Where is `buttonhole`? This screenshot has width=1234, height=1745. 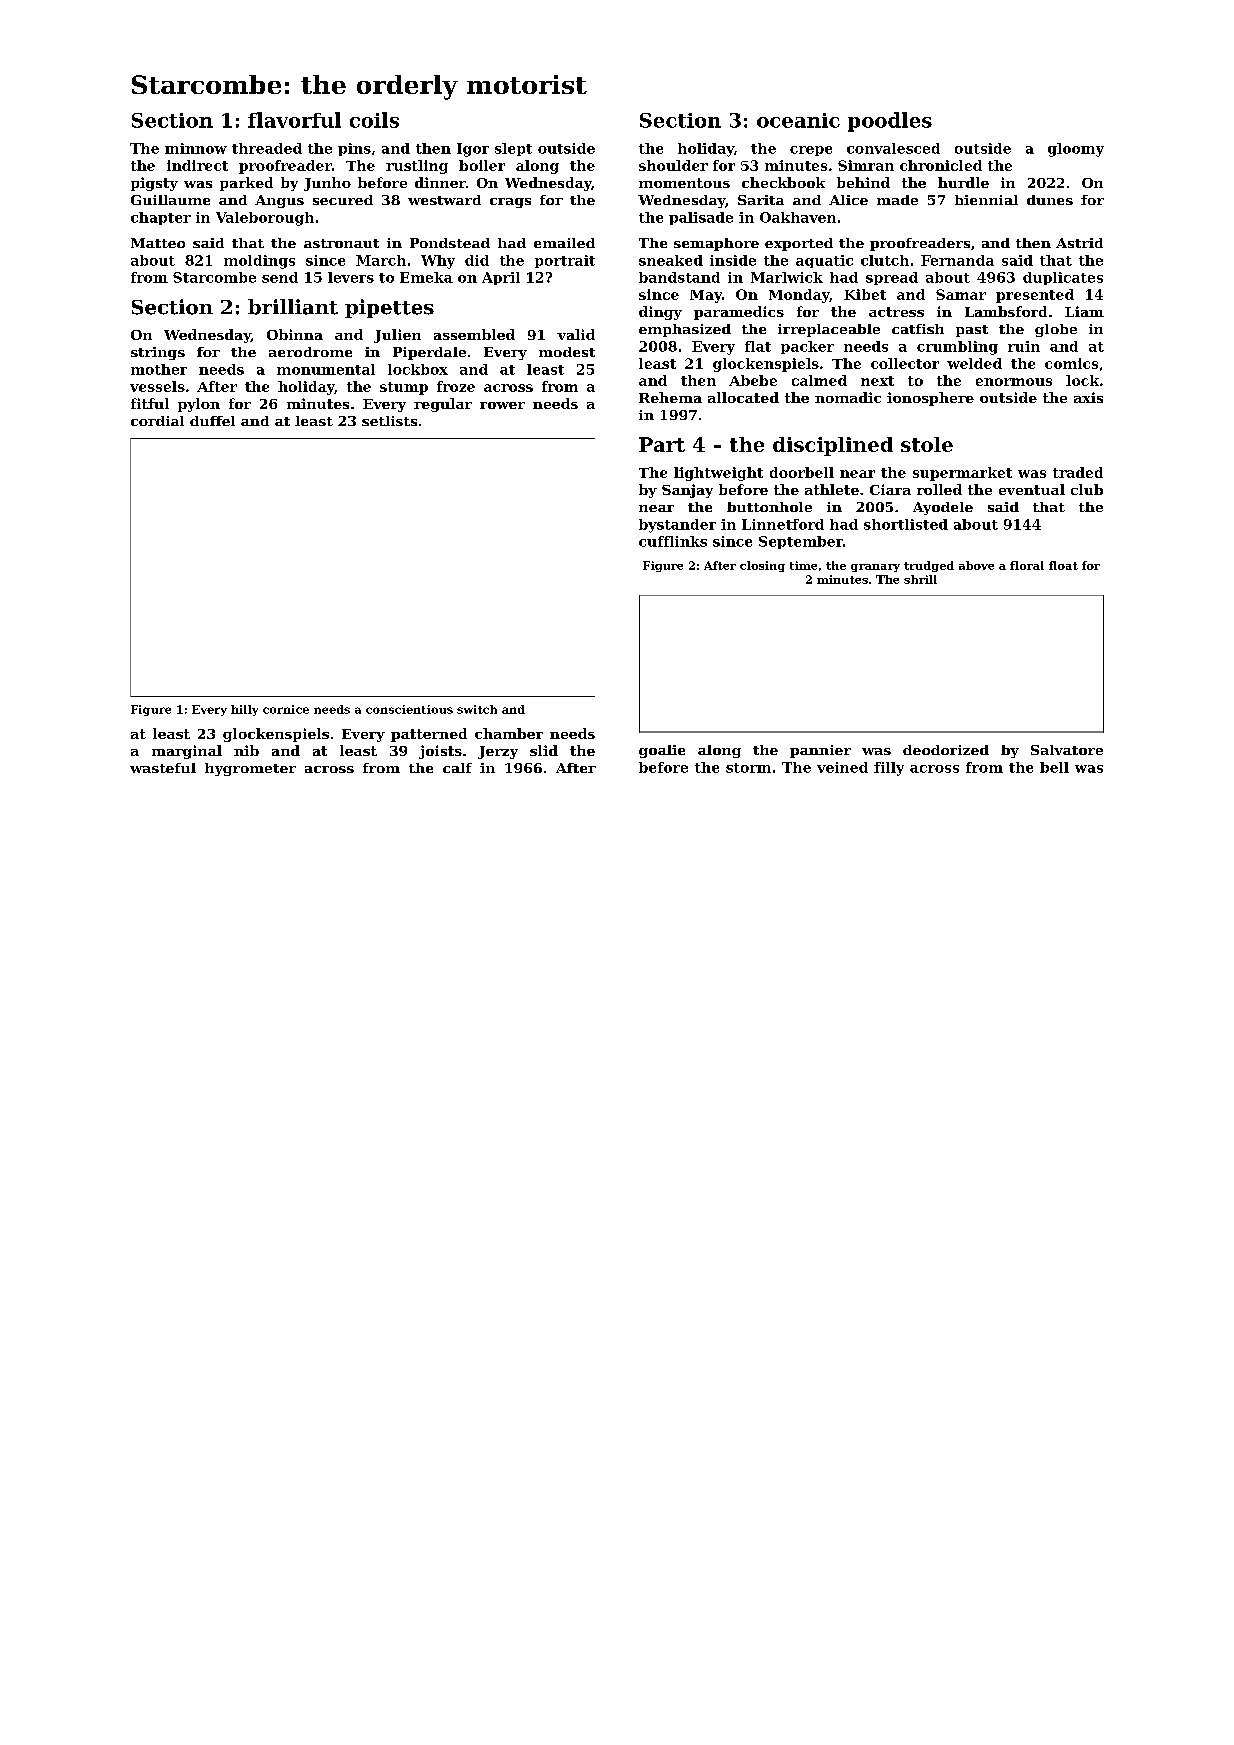
buttonhole is located at coordinates (769, 507).
